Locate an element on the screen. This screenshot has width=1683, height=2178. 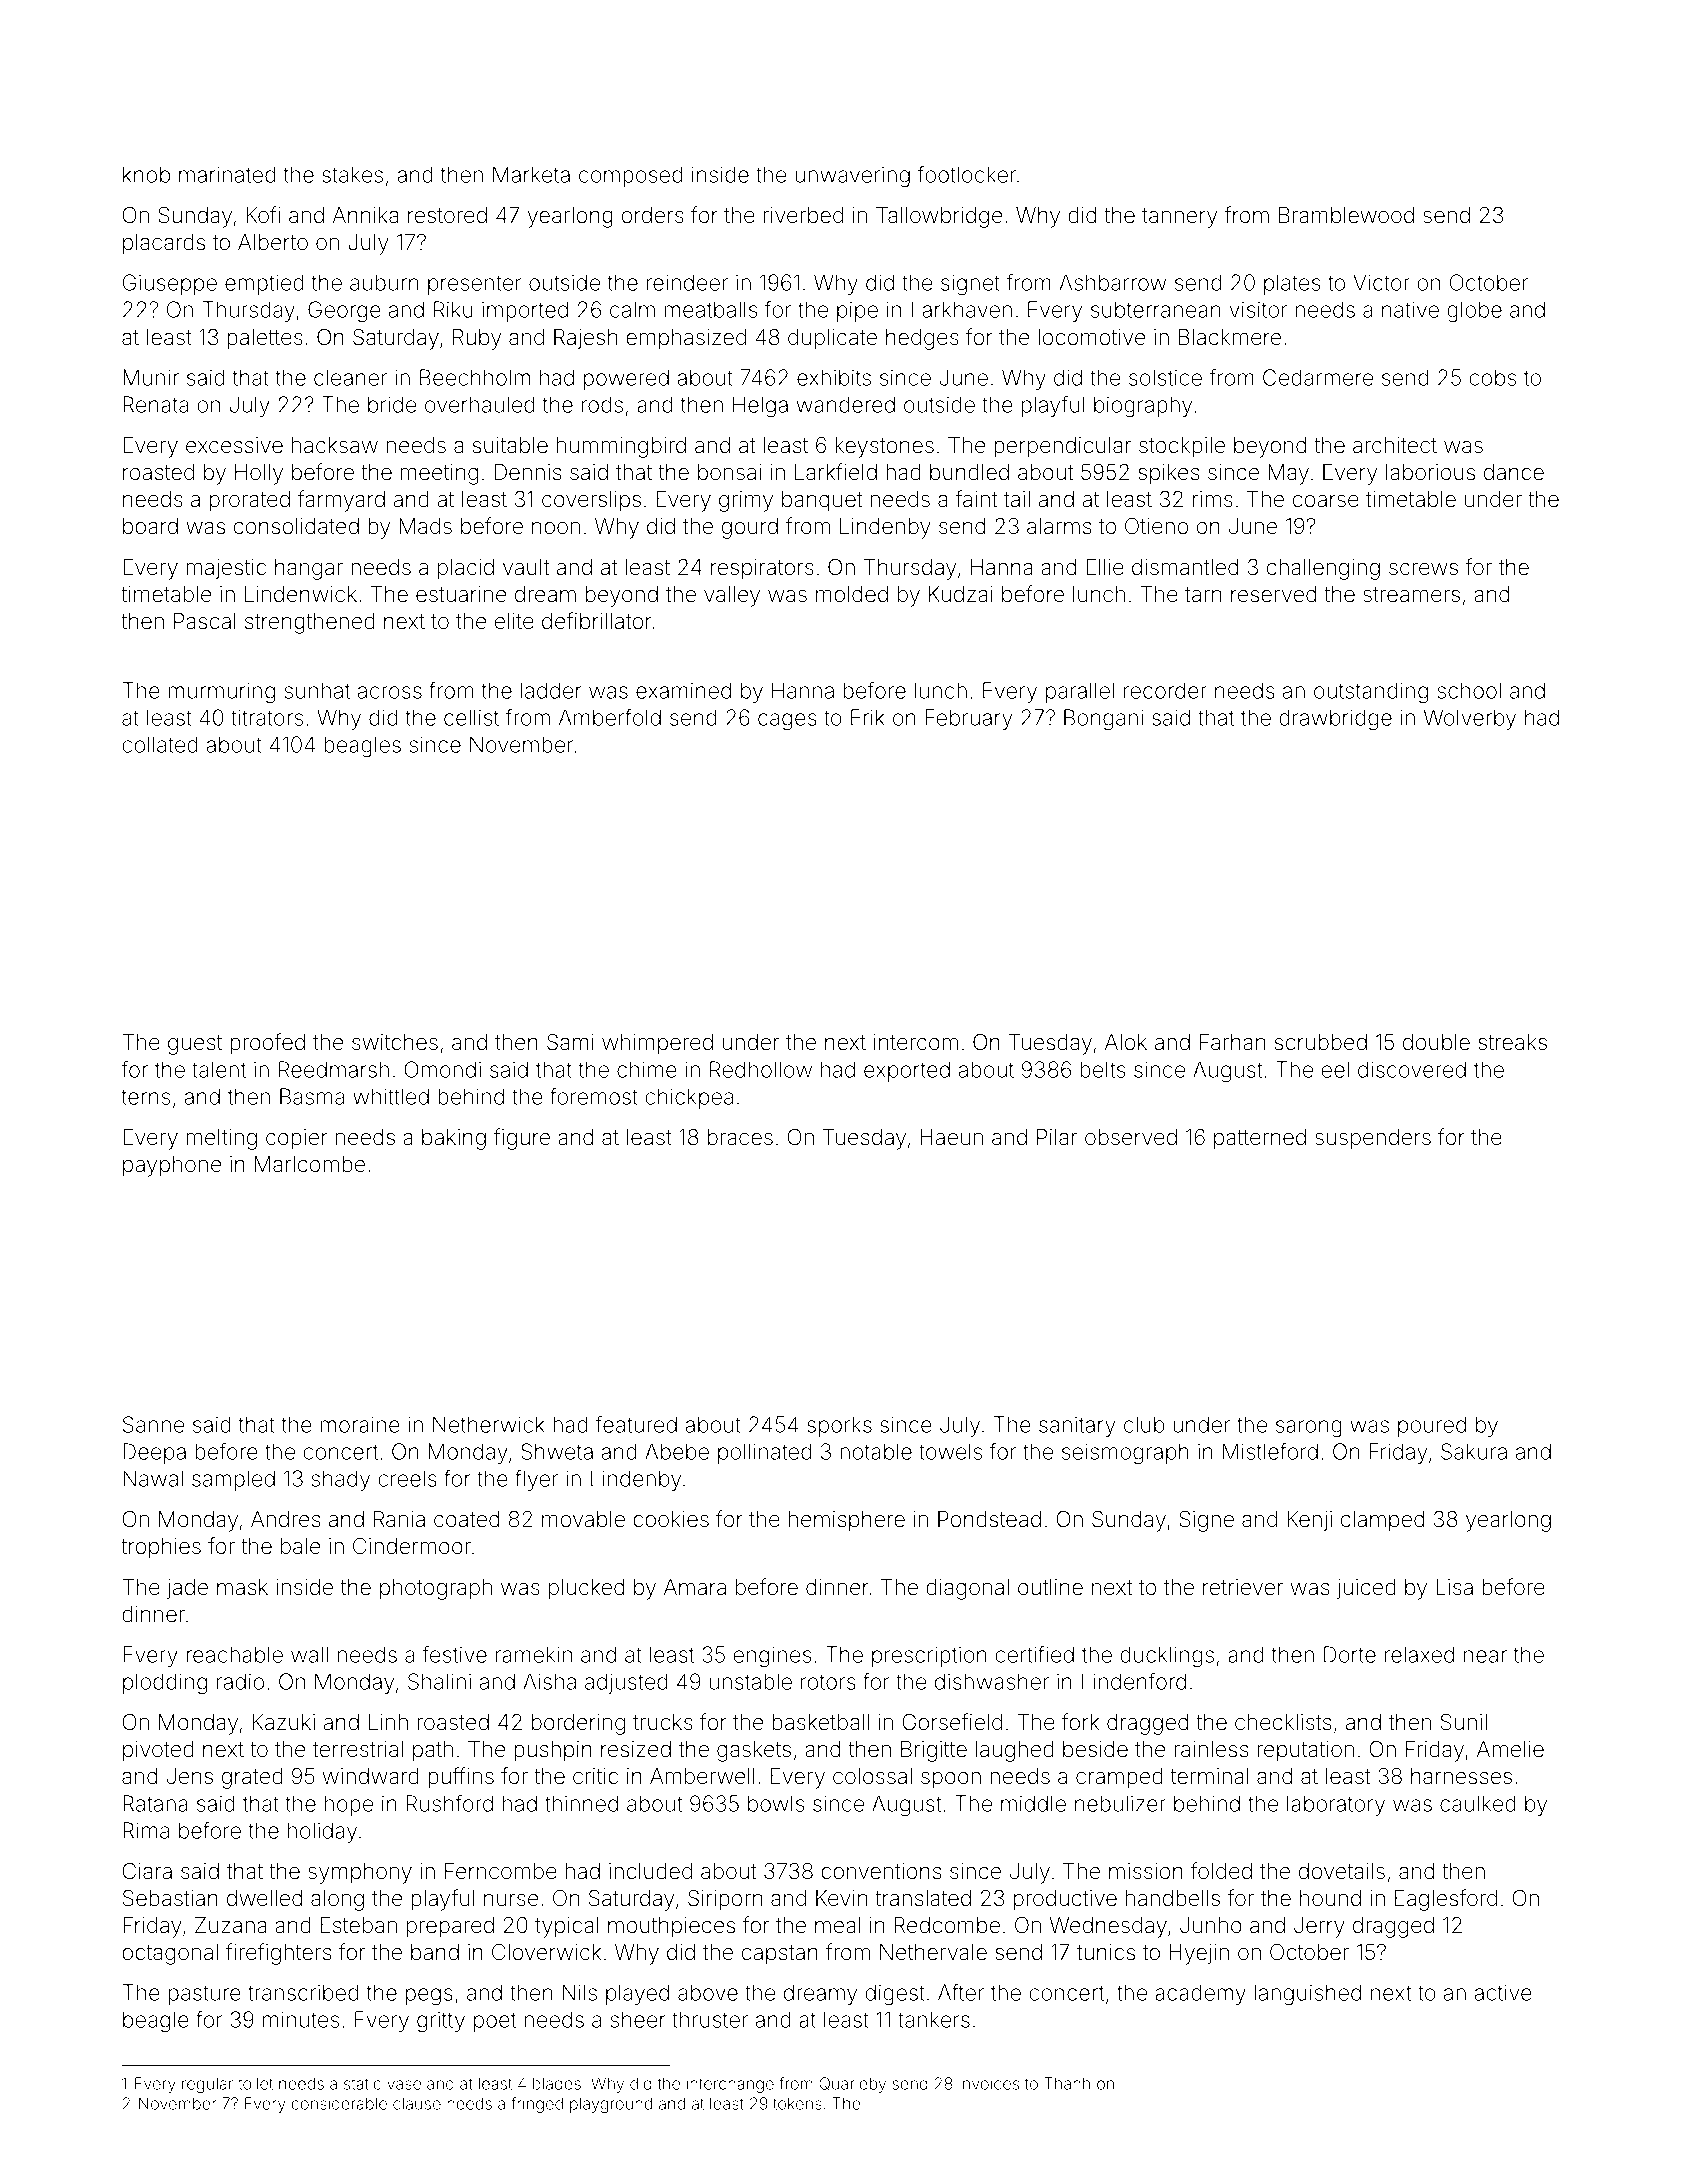
juiced is located at coordinates (1366, 1589).
